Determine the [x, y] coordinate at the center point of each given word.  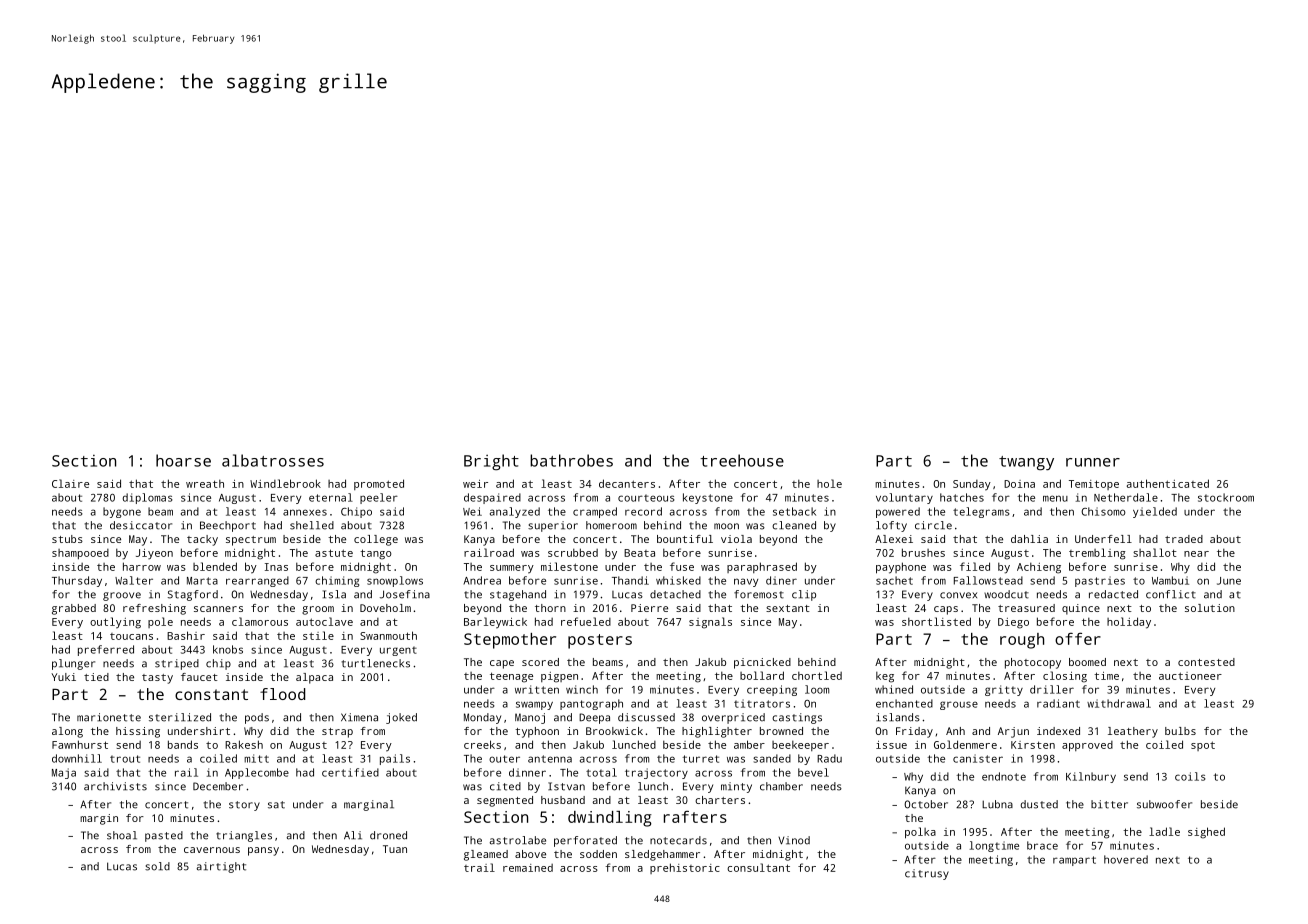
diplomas [147, 498]
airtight [221, 867]
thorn [550, 608]
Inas [276, 567]
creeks [482, 744]
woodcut [1006, 594]
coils [1190, 776]
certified [350, 772]
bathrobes [571, 460]
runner [1093, 462]
